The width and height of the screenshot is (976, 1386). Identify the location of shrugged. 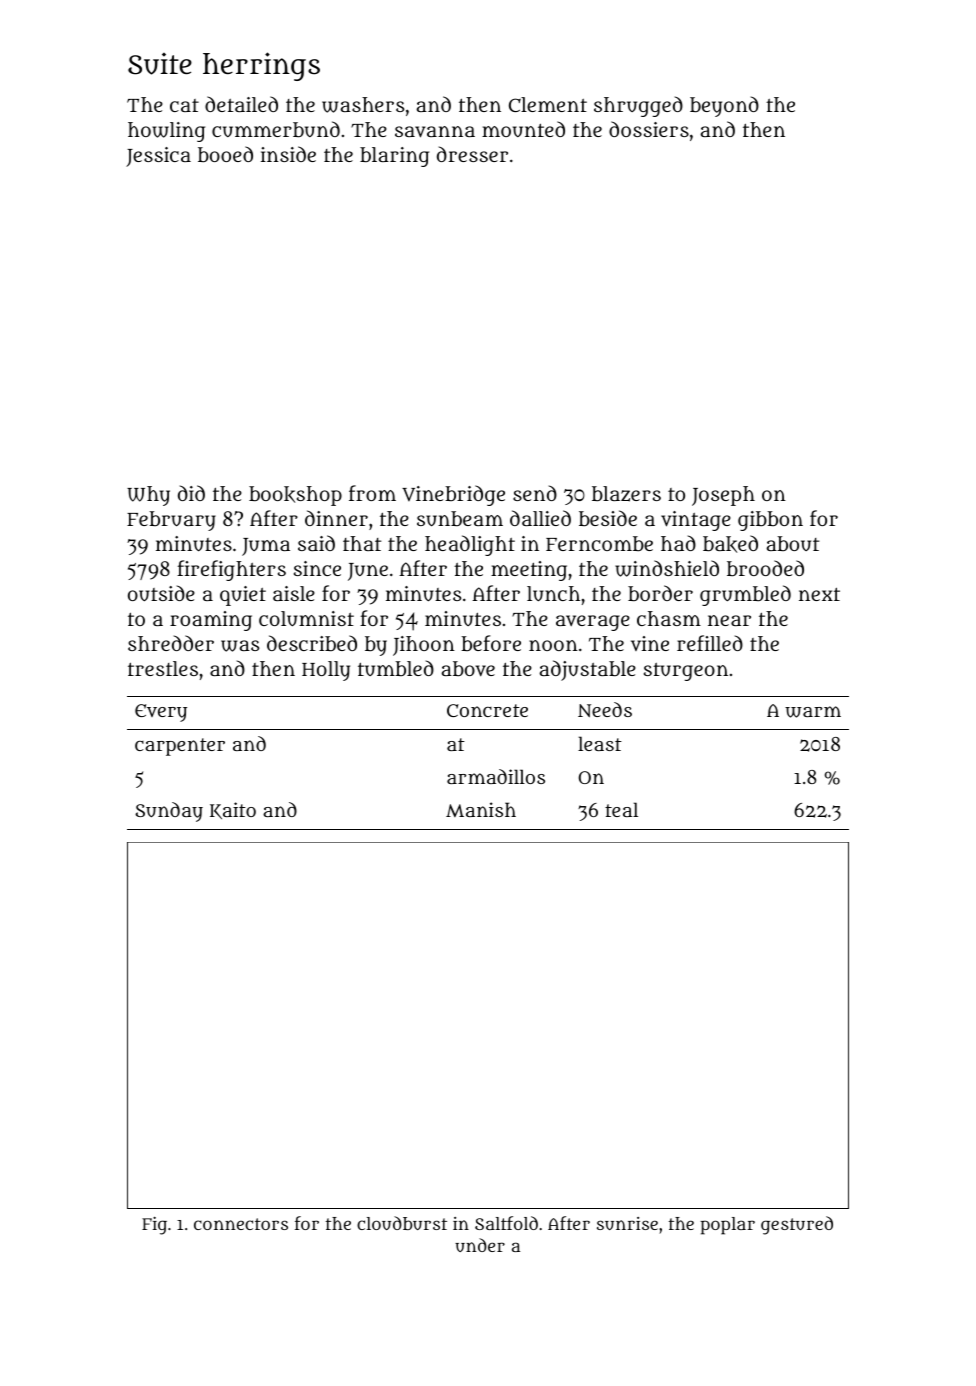
(638, 106).
